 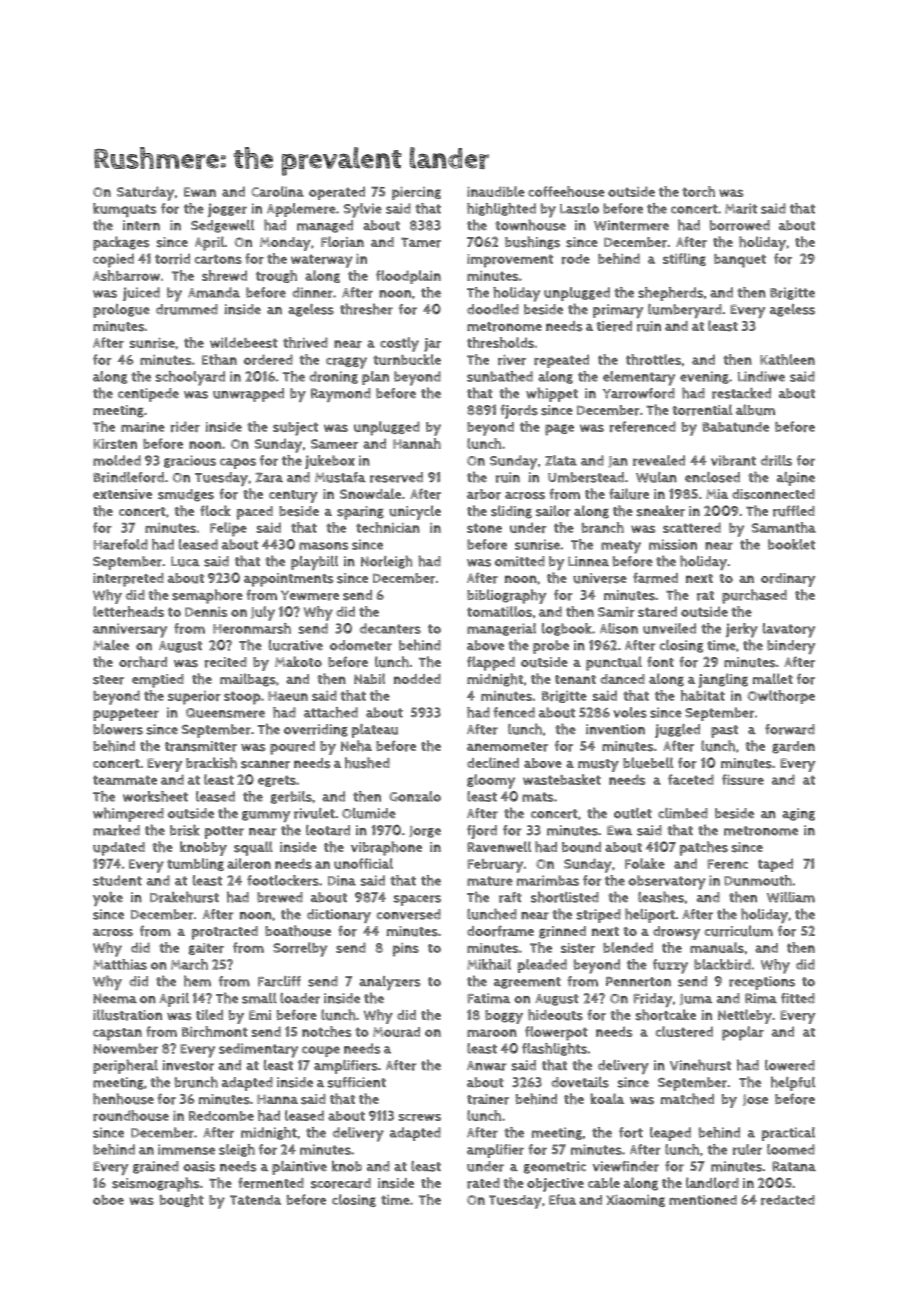 I want to click on Fatima, so click(x=488, y=998).
